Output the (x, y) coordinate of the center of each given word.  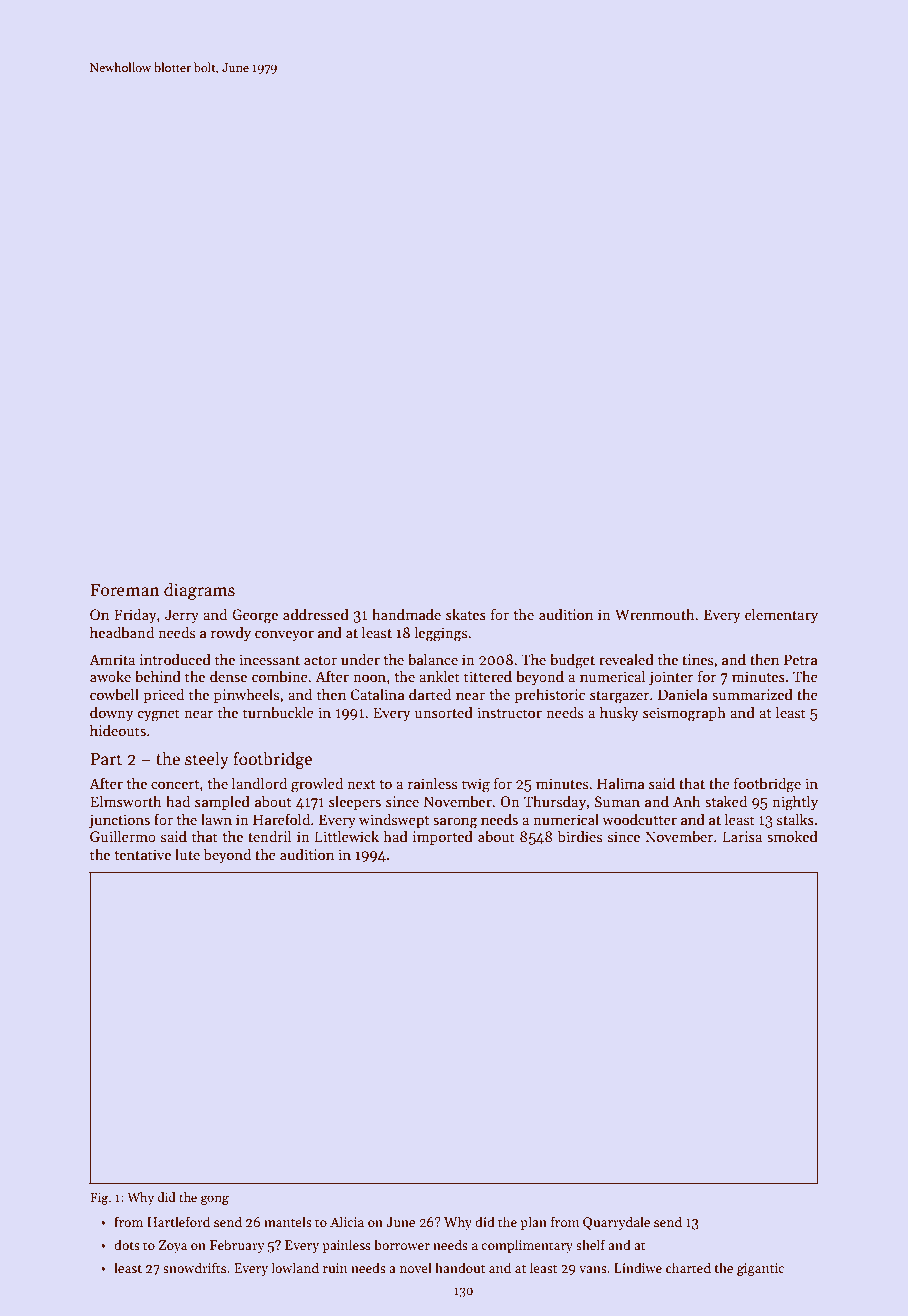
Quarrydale (616, 1223)
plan (533, 1223)
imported (443, 837)
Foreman (125, 590)
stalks (795, 819)
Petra (801, 659)
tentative (143, 854)
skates (466, 614)
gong (215, 1200)
